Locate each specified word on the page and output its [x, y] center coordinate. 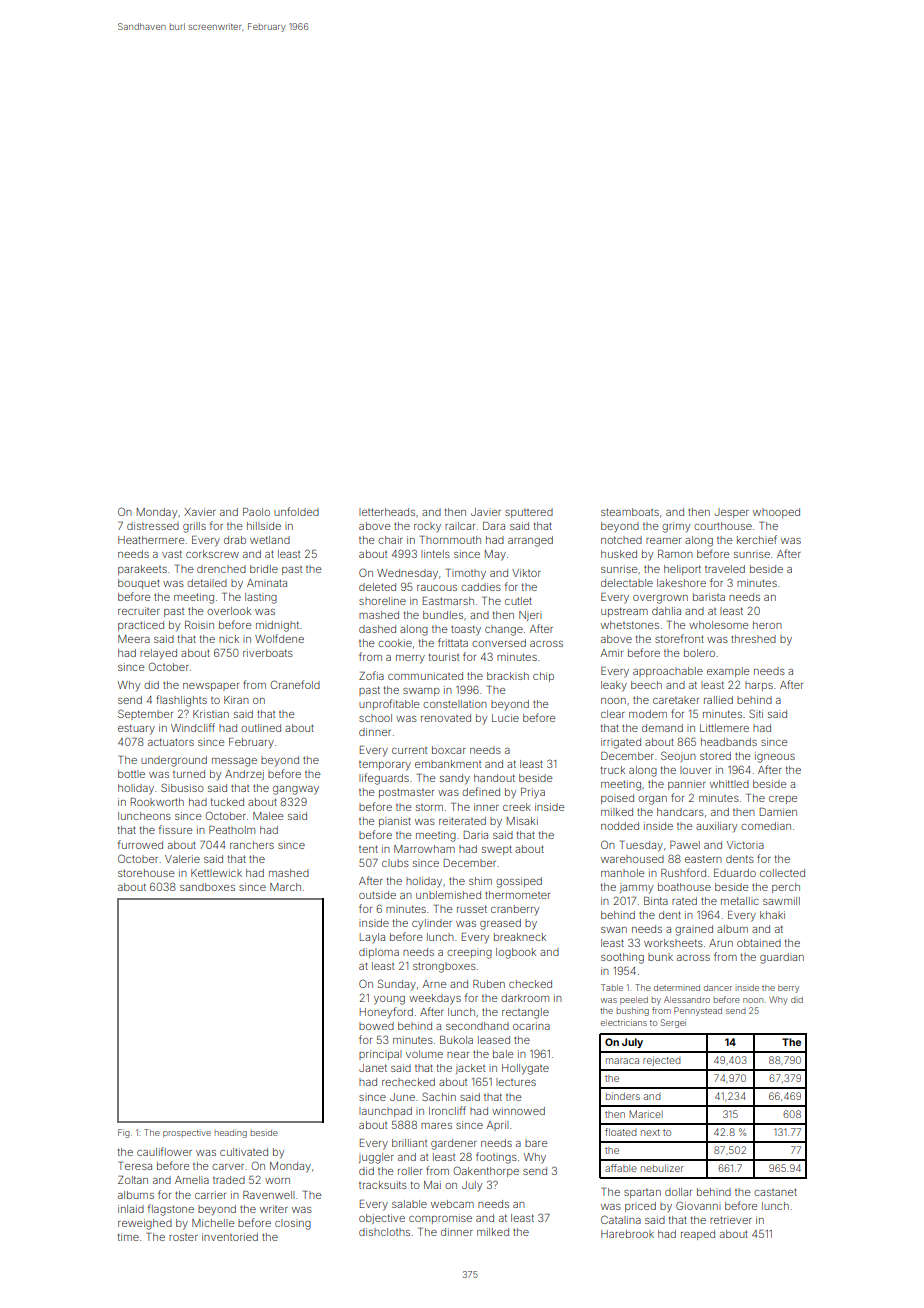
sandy [455, 779]
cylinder [432, 924]
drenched [221, 569]
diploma [379, 953]
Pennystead [698, 1011]
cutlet [518, 601]
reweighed [145, 1224]
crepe [783, 800]
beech [646, 685]
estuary [136, 729]
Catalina [621, 1219]
